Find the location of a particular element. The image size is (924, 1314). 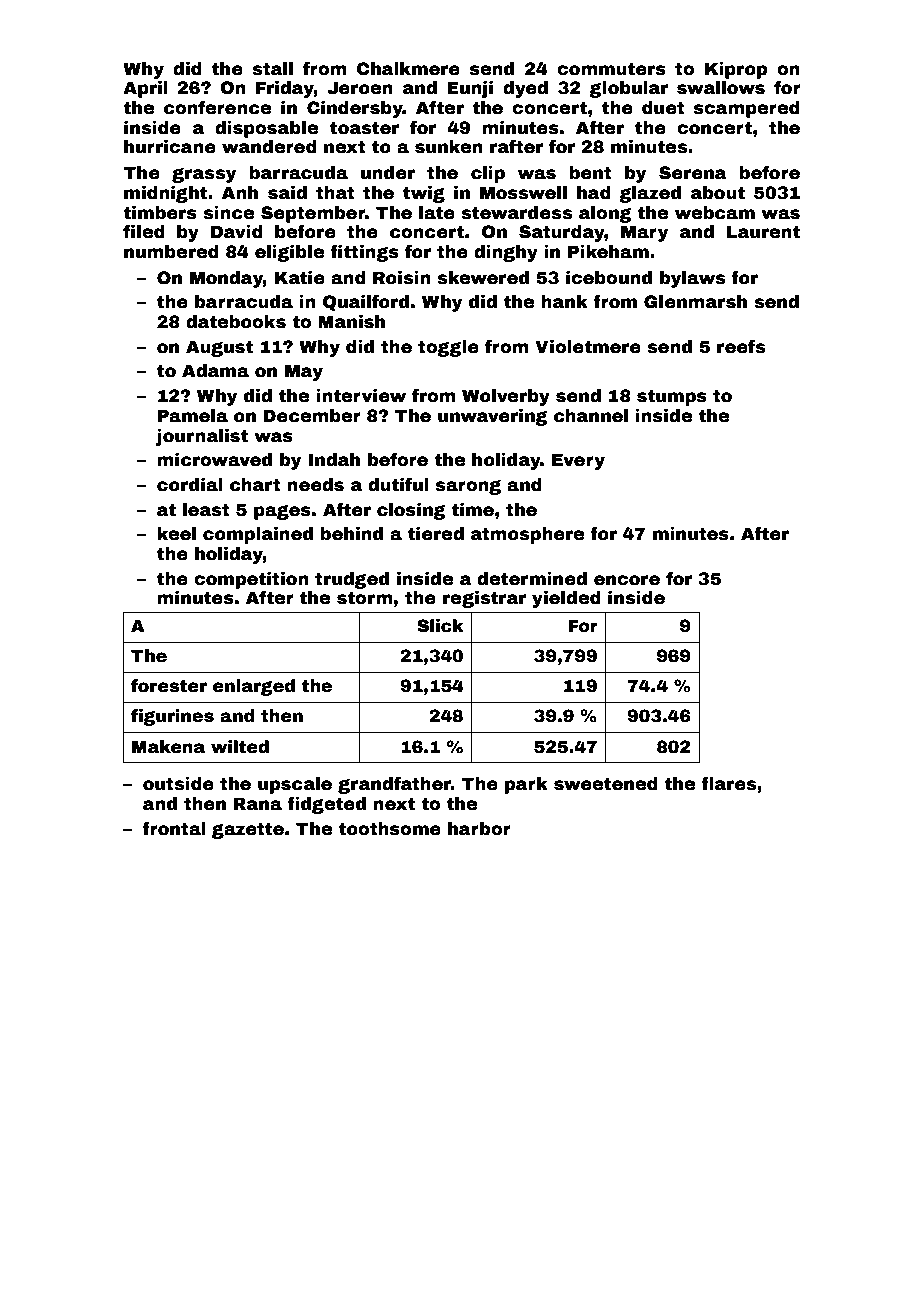

stall is located at coordinates (272, 69).
